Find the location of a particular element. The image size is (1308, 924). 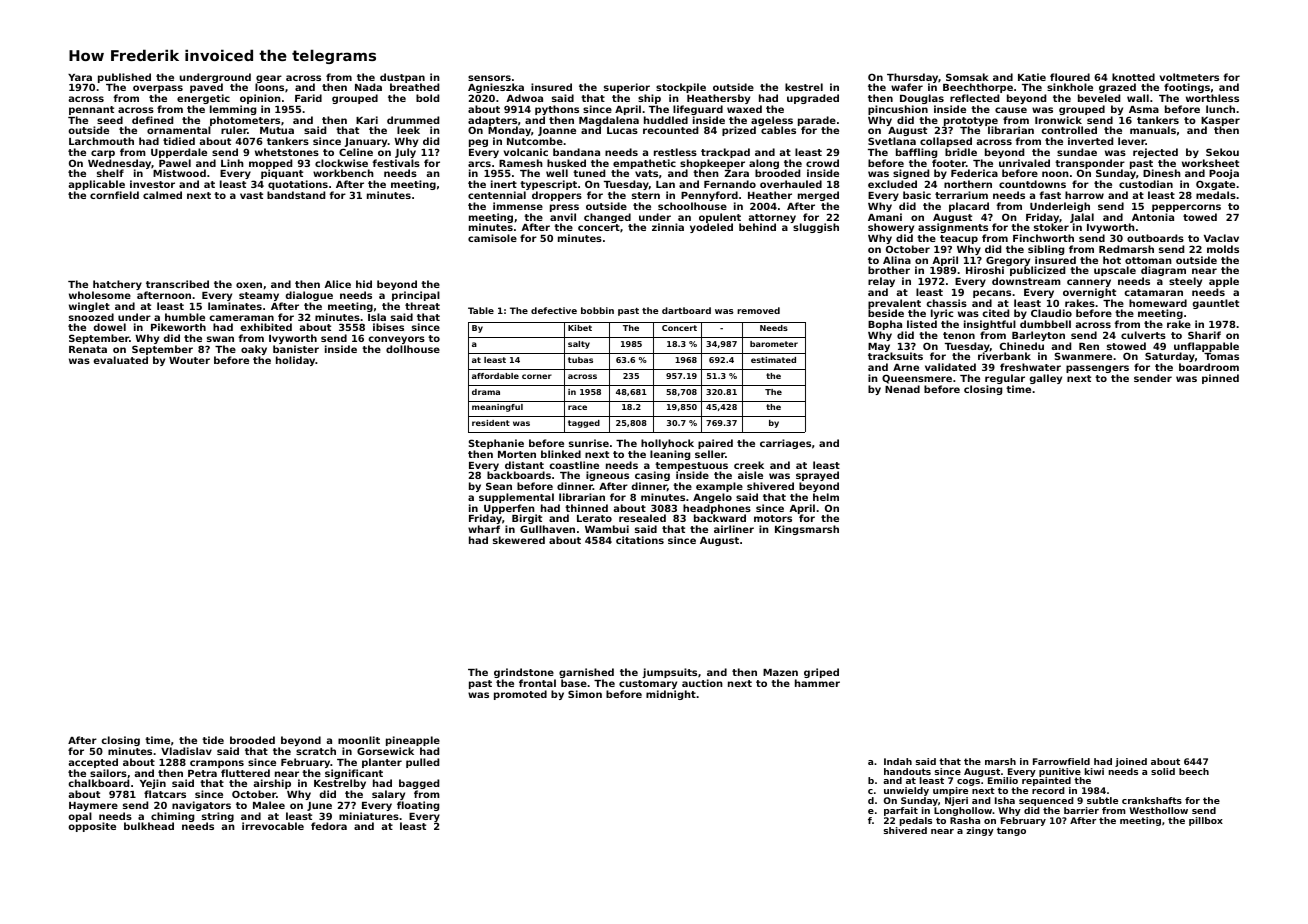

hatchery is located at coordinates (117, 285).
